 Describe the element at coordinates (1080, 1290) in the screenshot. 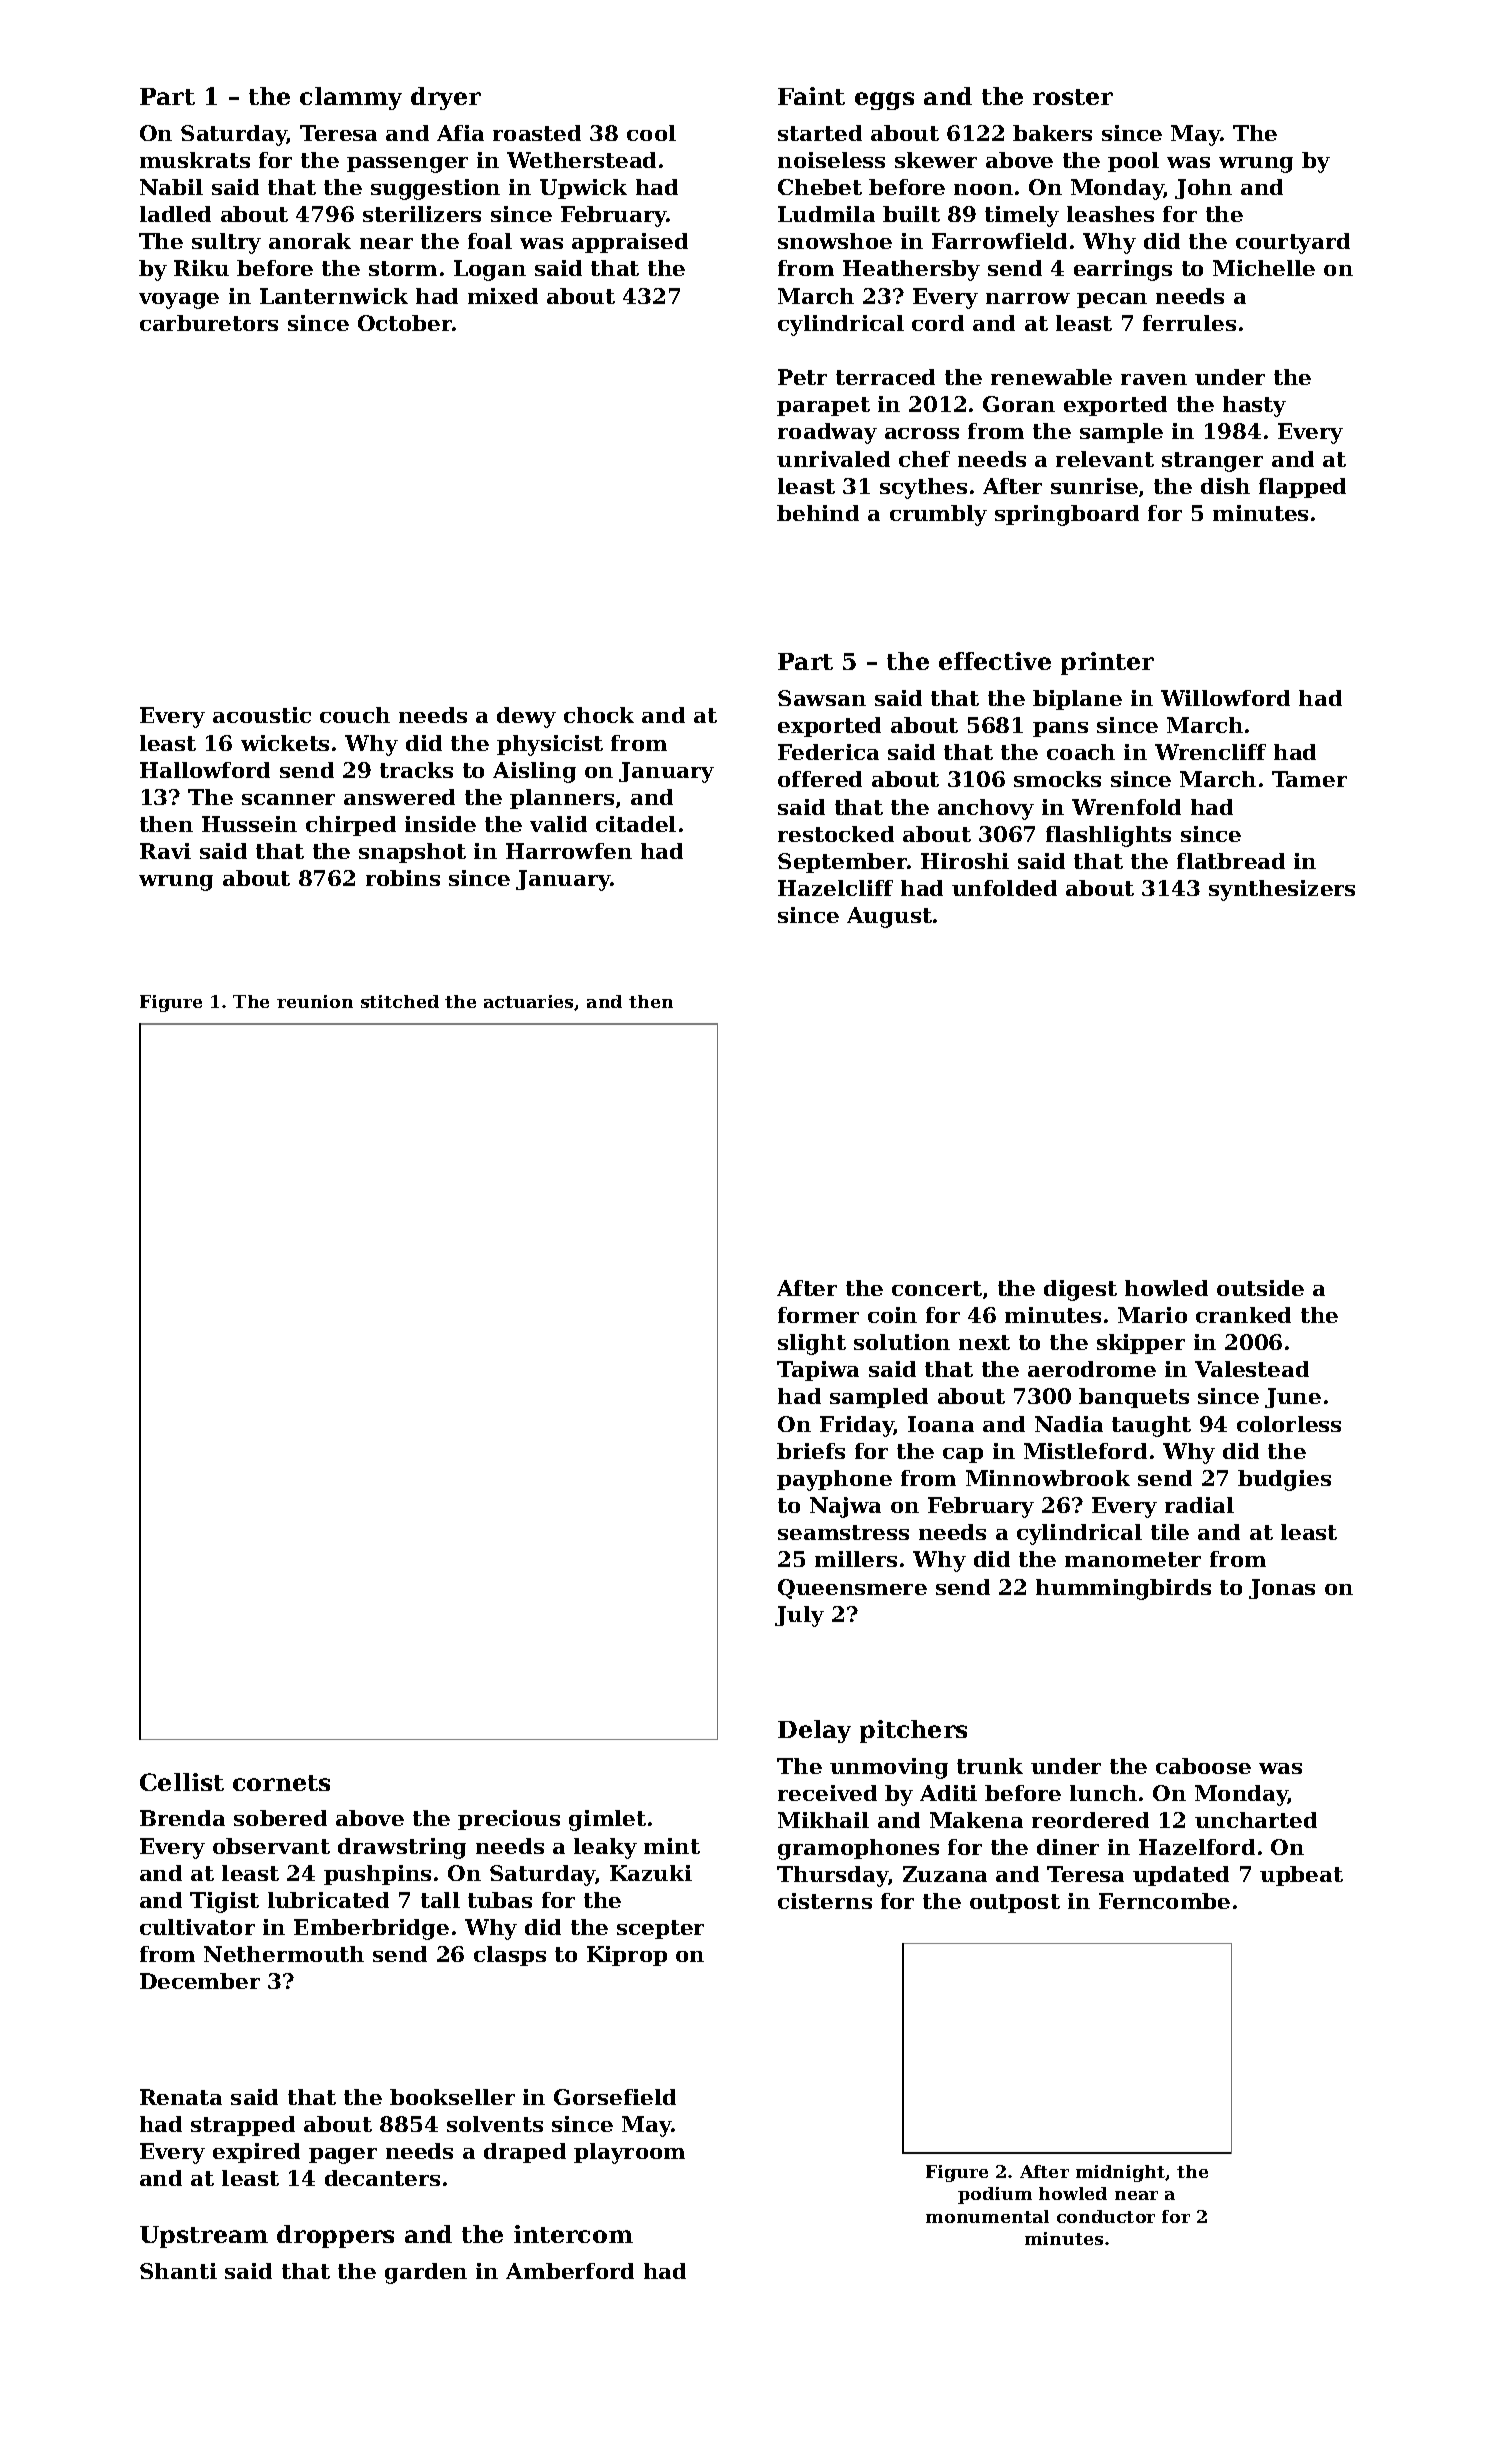

I see `digest` at that location.
